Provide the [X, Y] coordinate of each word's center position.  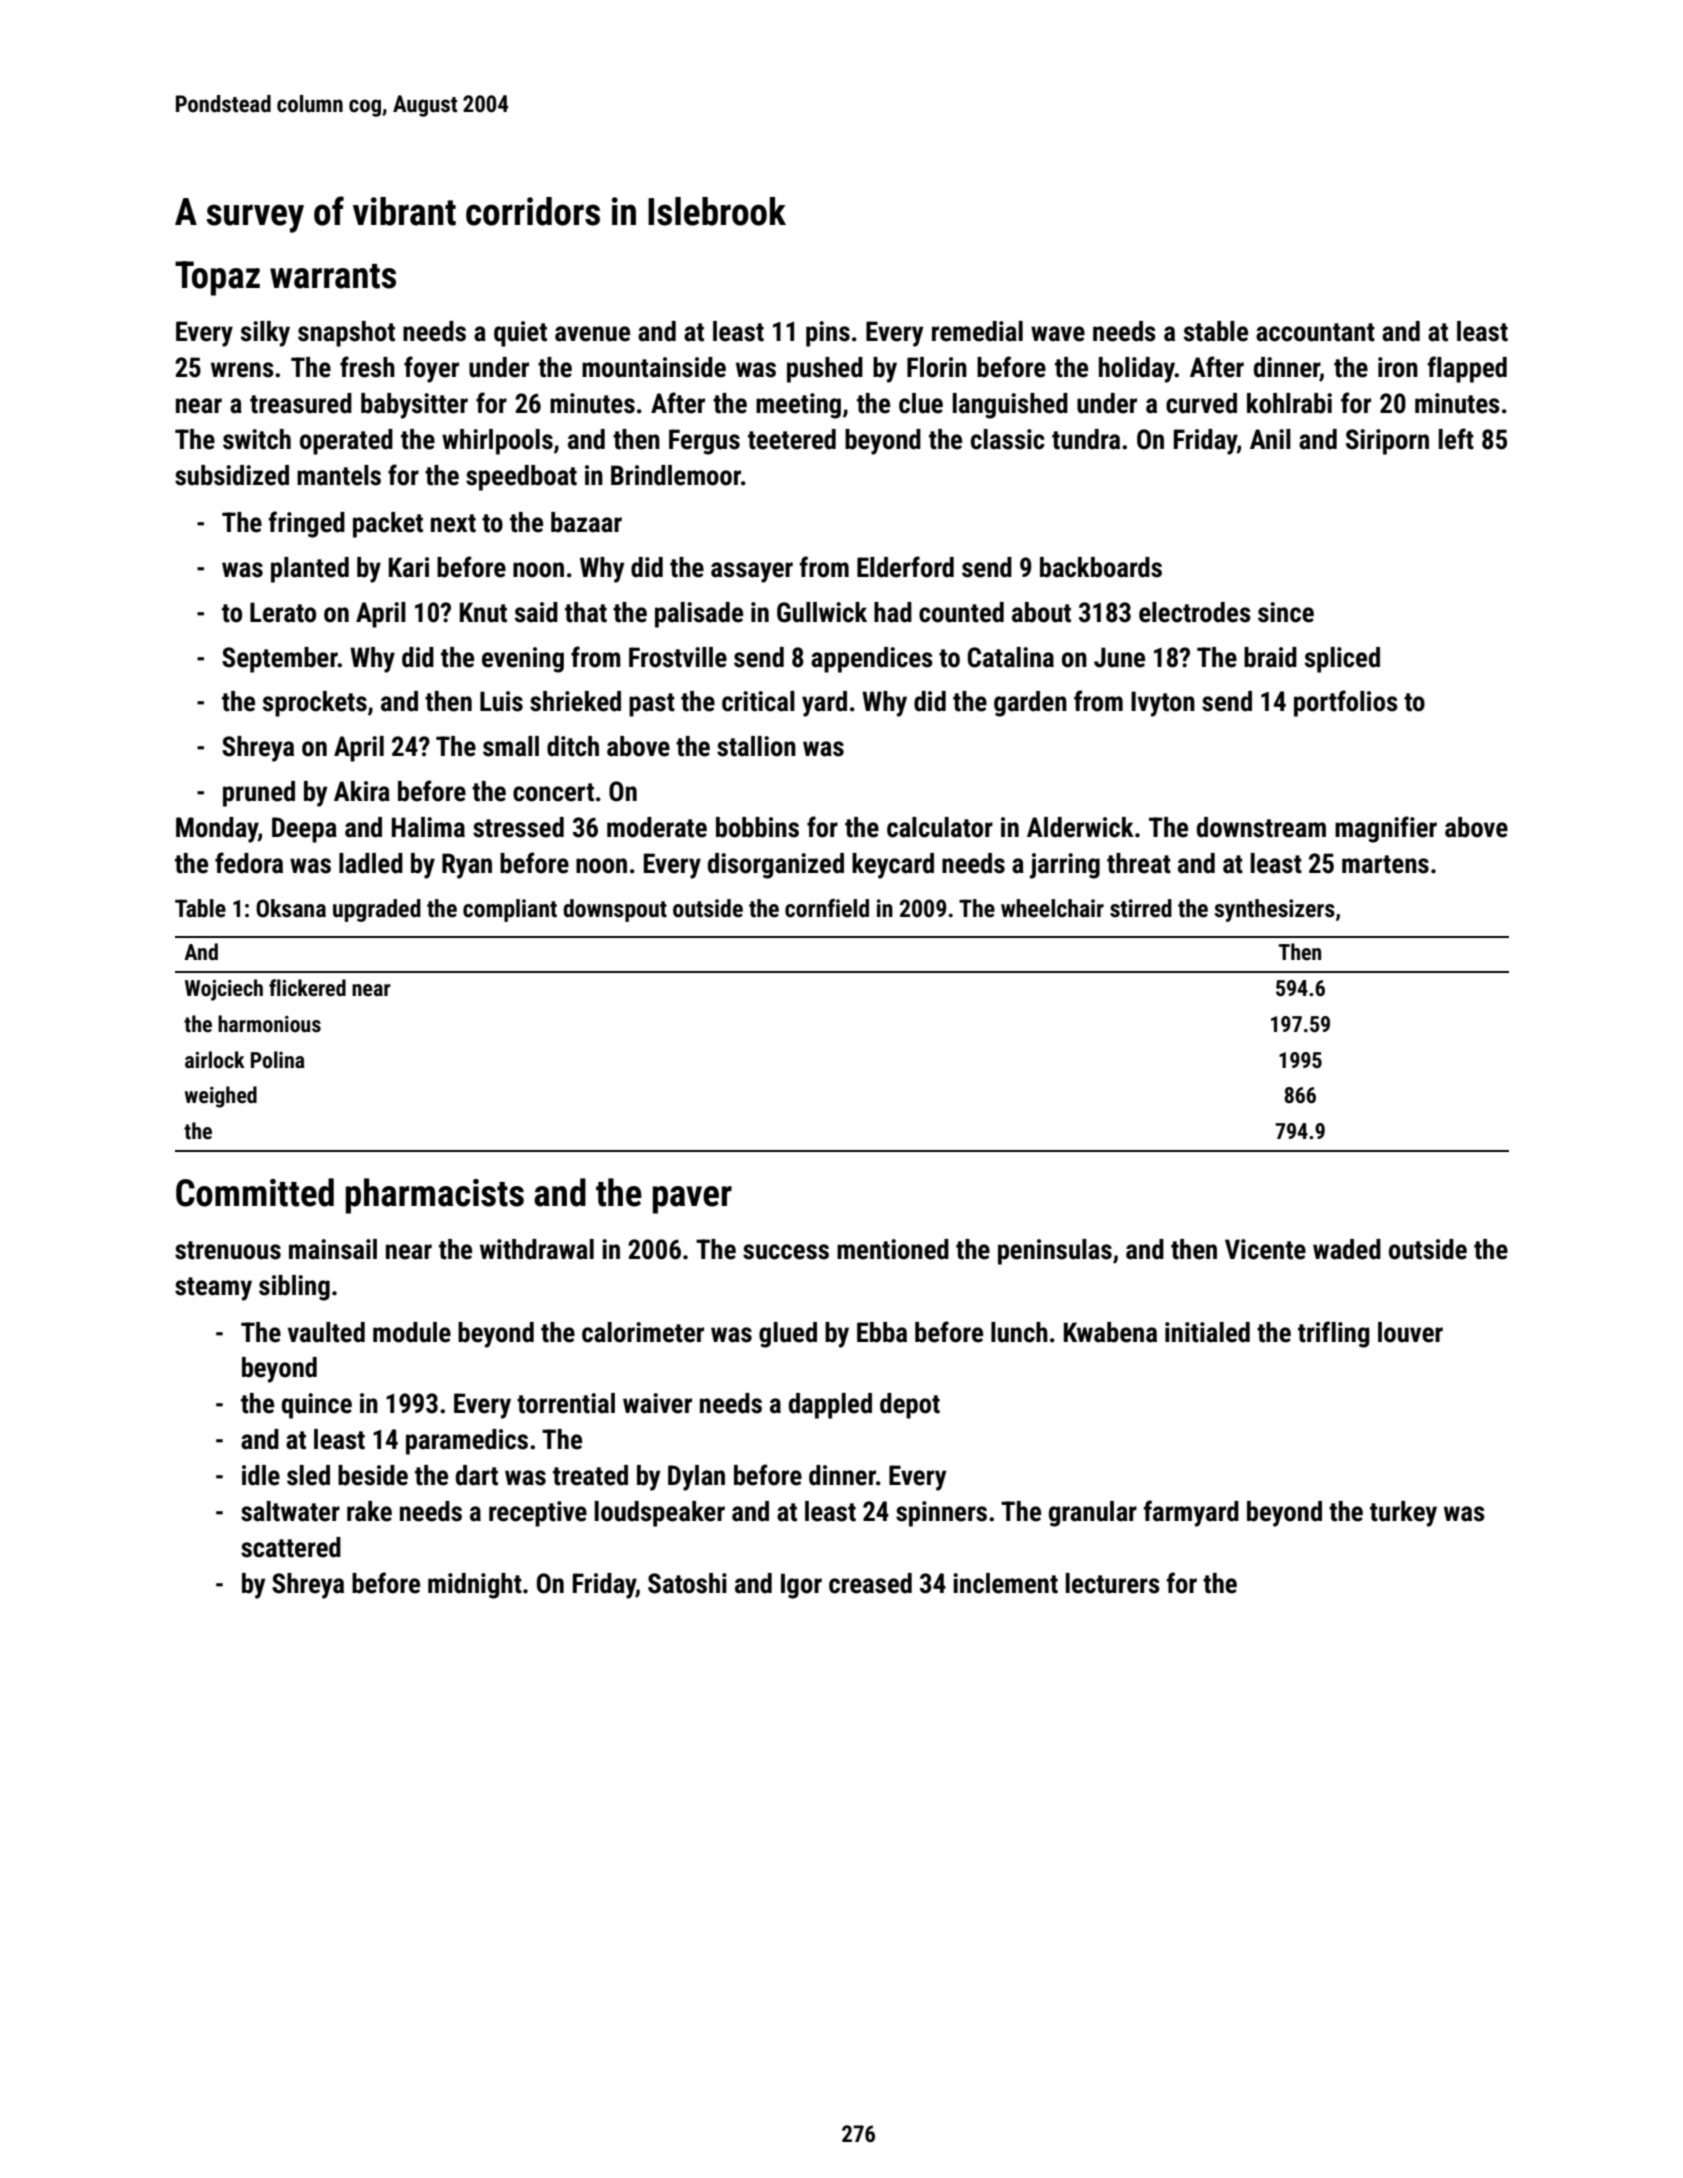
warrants [333, 276]
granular [1093, 1514]
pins [828, 334]
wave [1058, 334]
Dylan [696, 1478]
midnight [475, 1586]
